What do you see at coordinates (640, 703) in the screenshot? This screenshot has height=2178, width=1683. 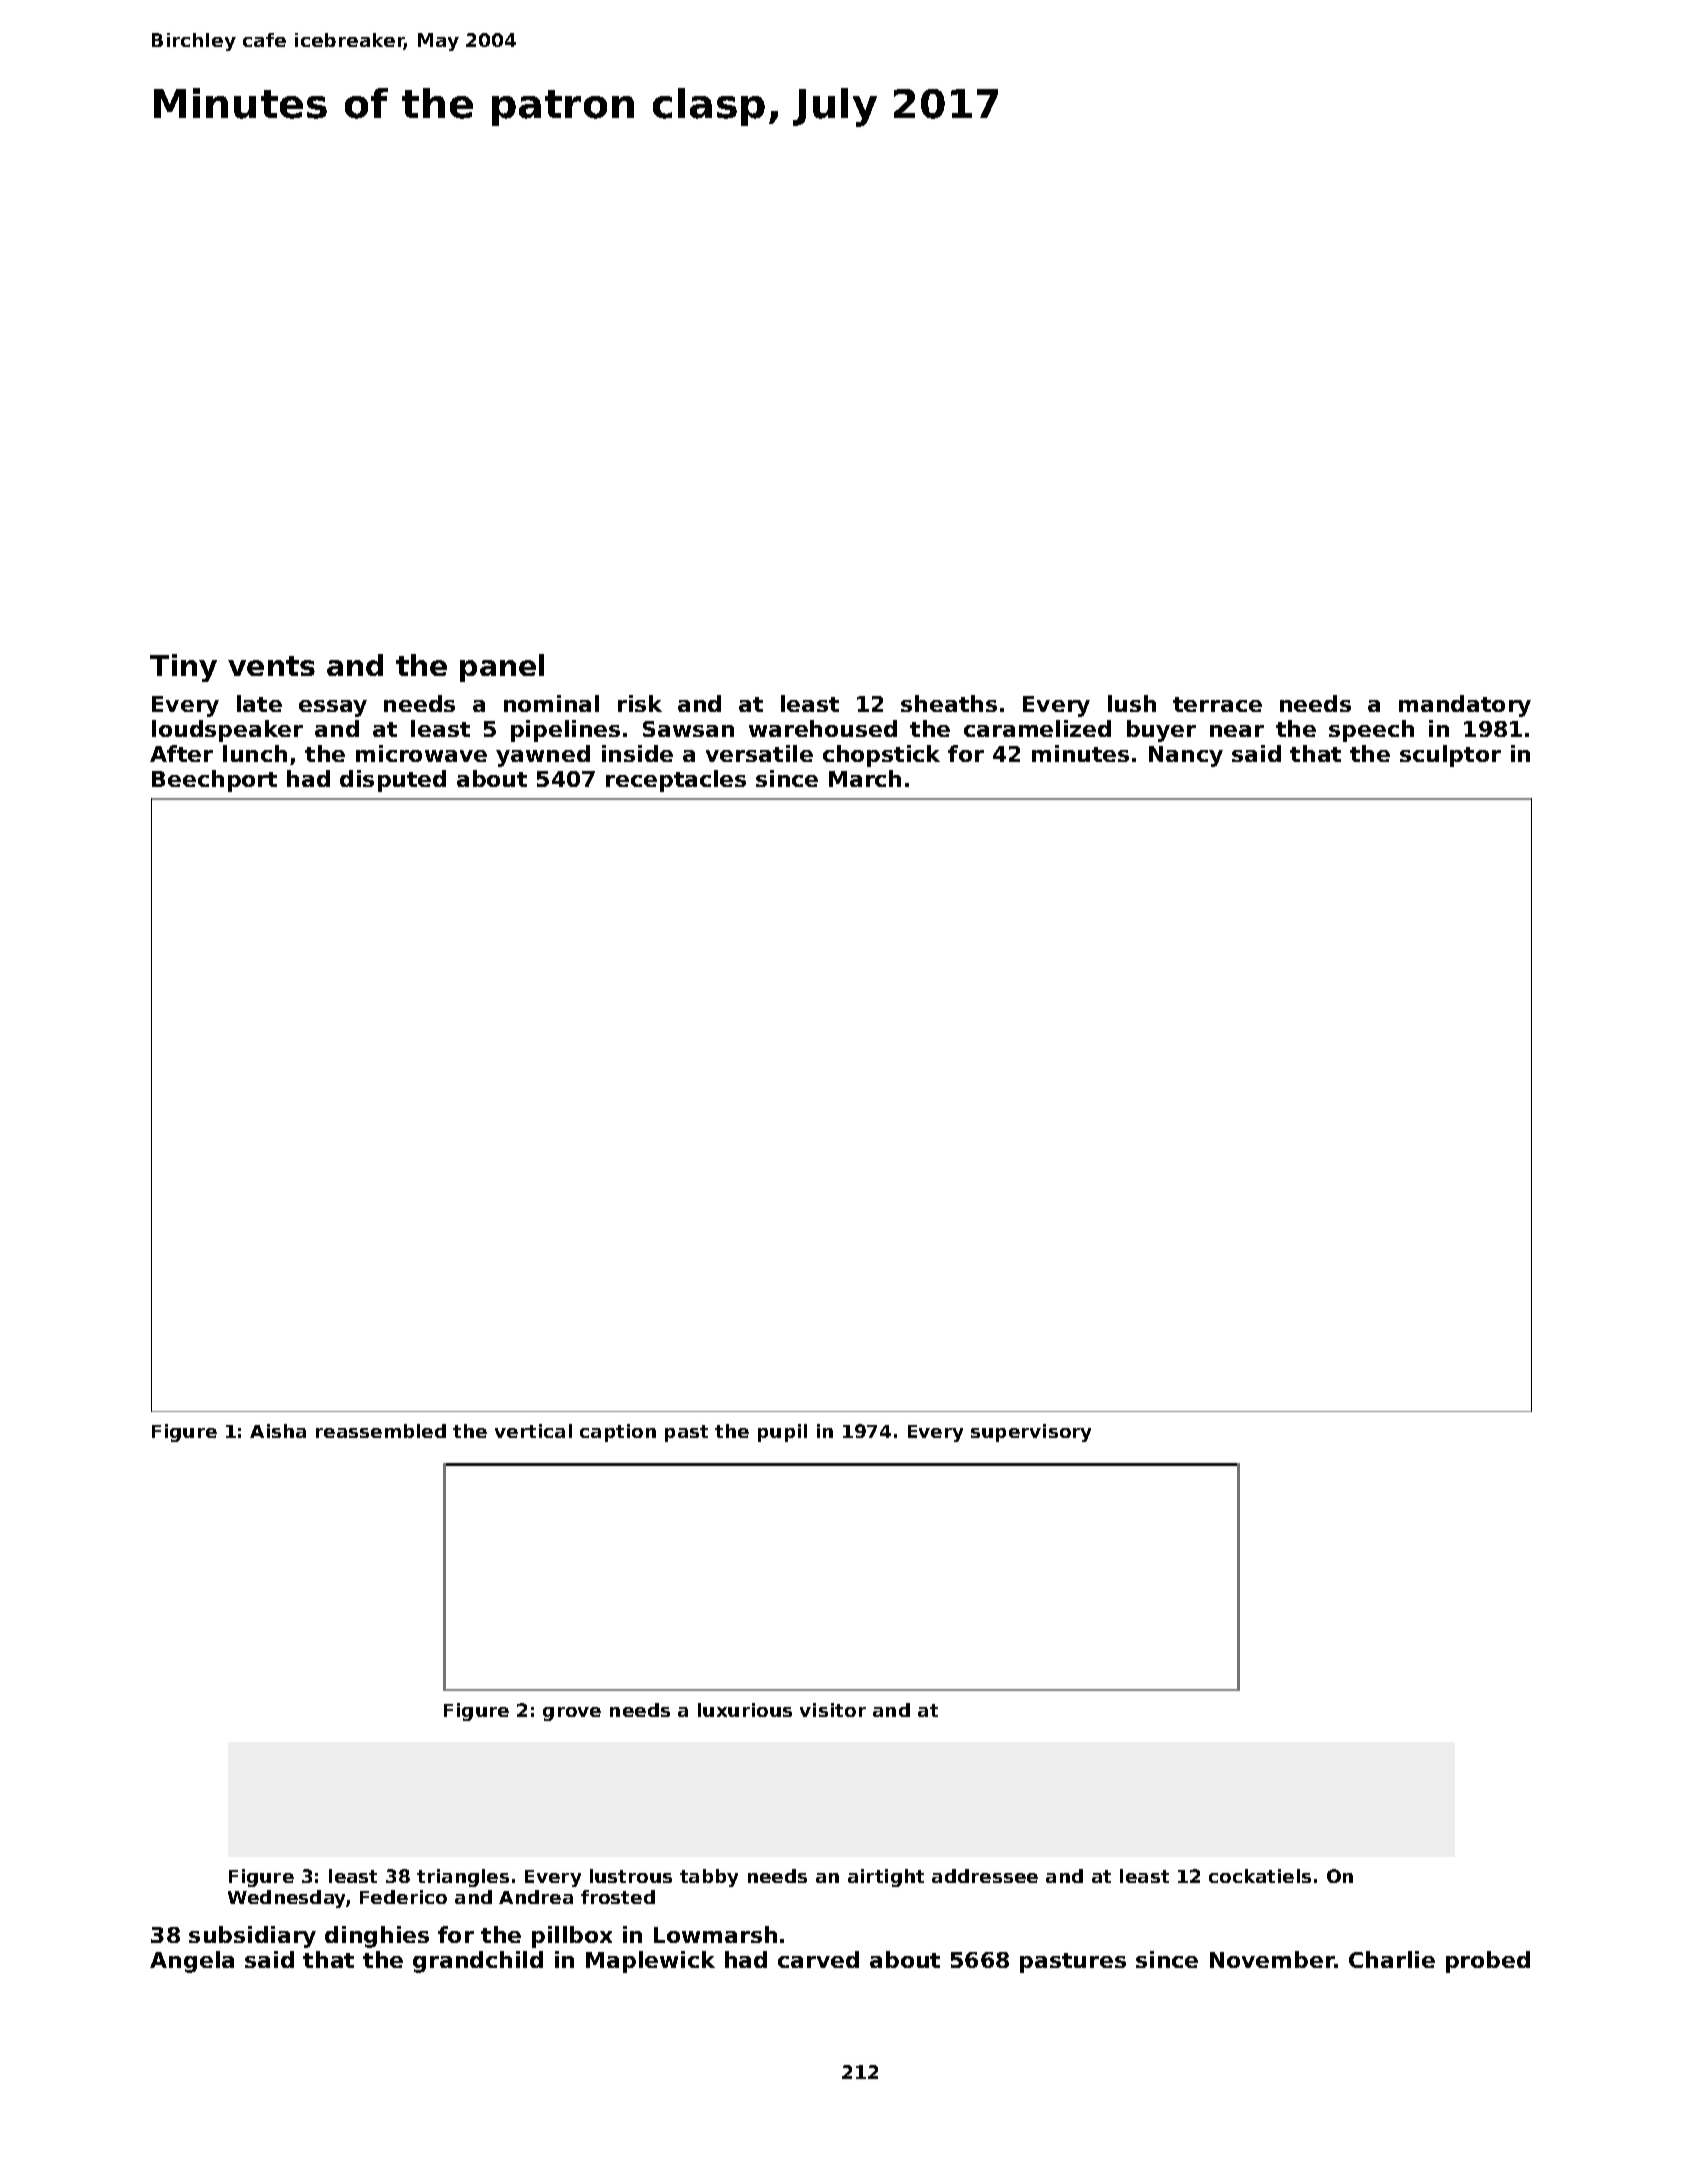 I see `risk` at bounding box center [640, 703].
